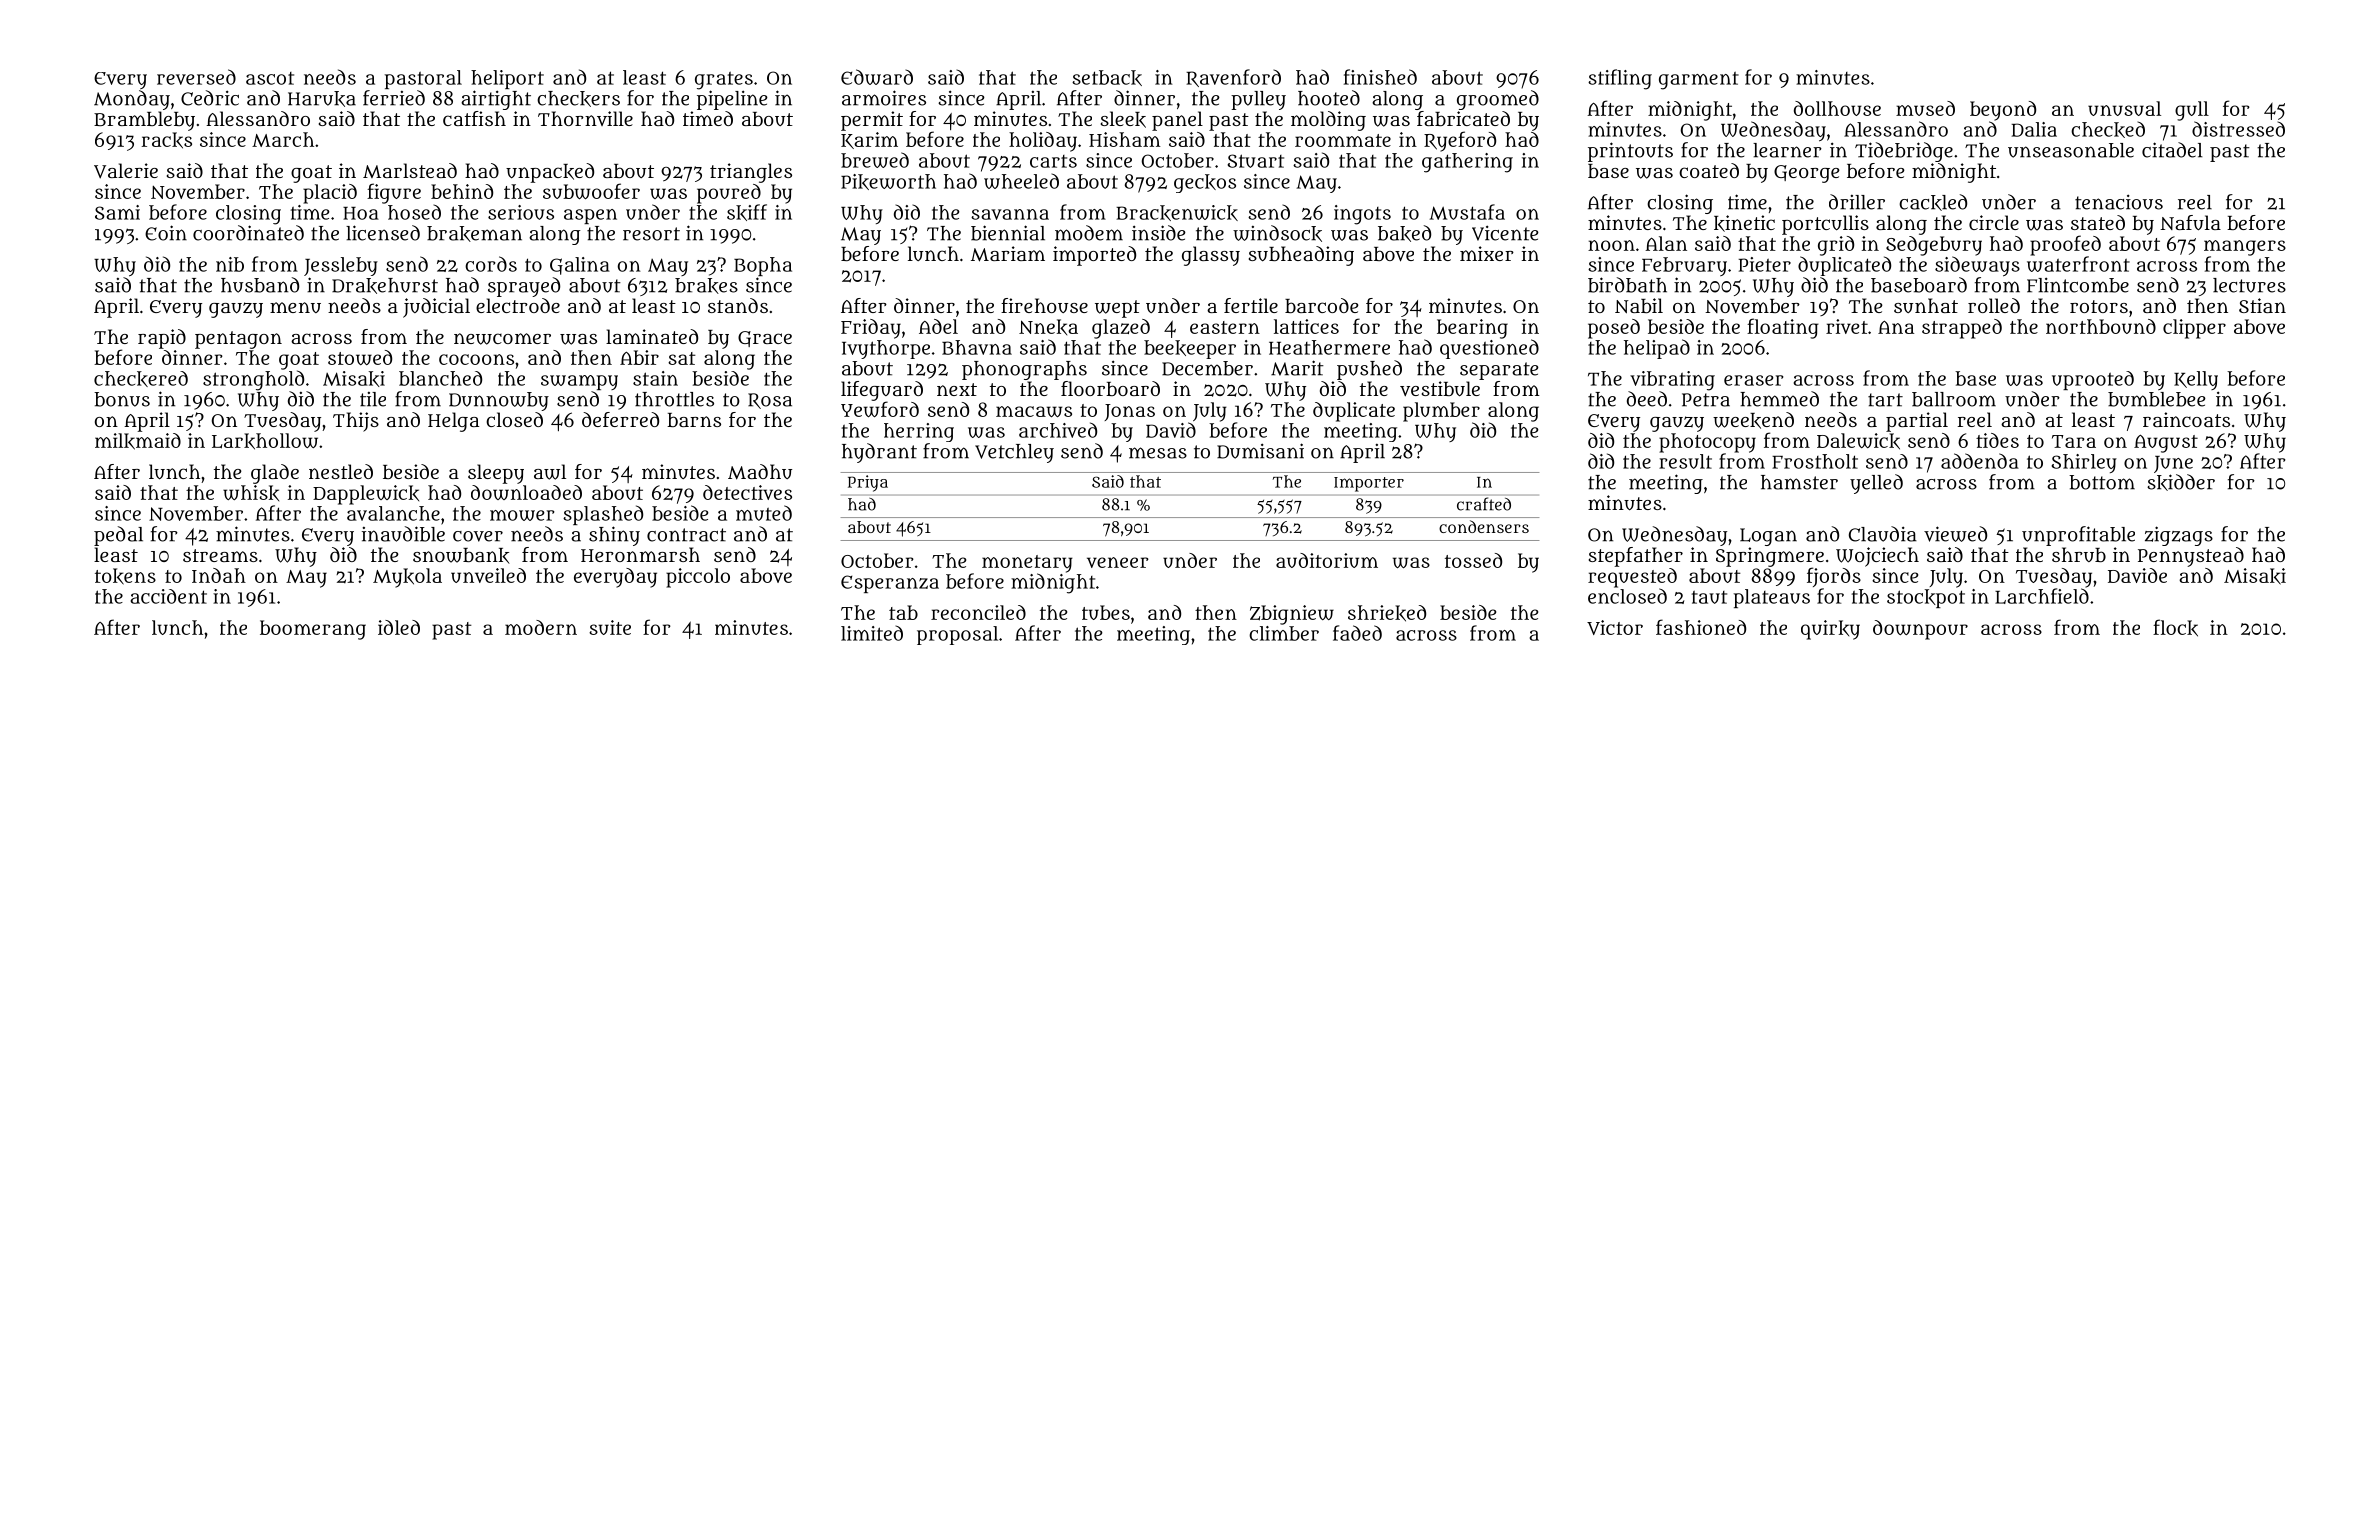 The width and height of the document is (2380, 1540). What do you see at coordinates (1357, 633) in the document?
I see `faded` at bounding box center [1357, 633].
